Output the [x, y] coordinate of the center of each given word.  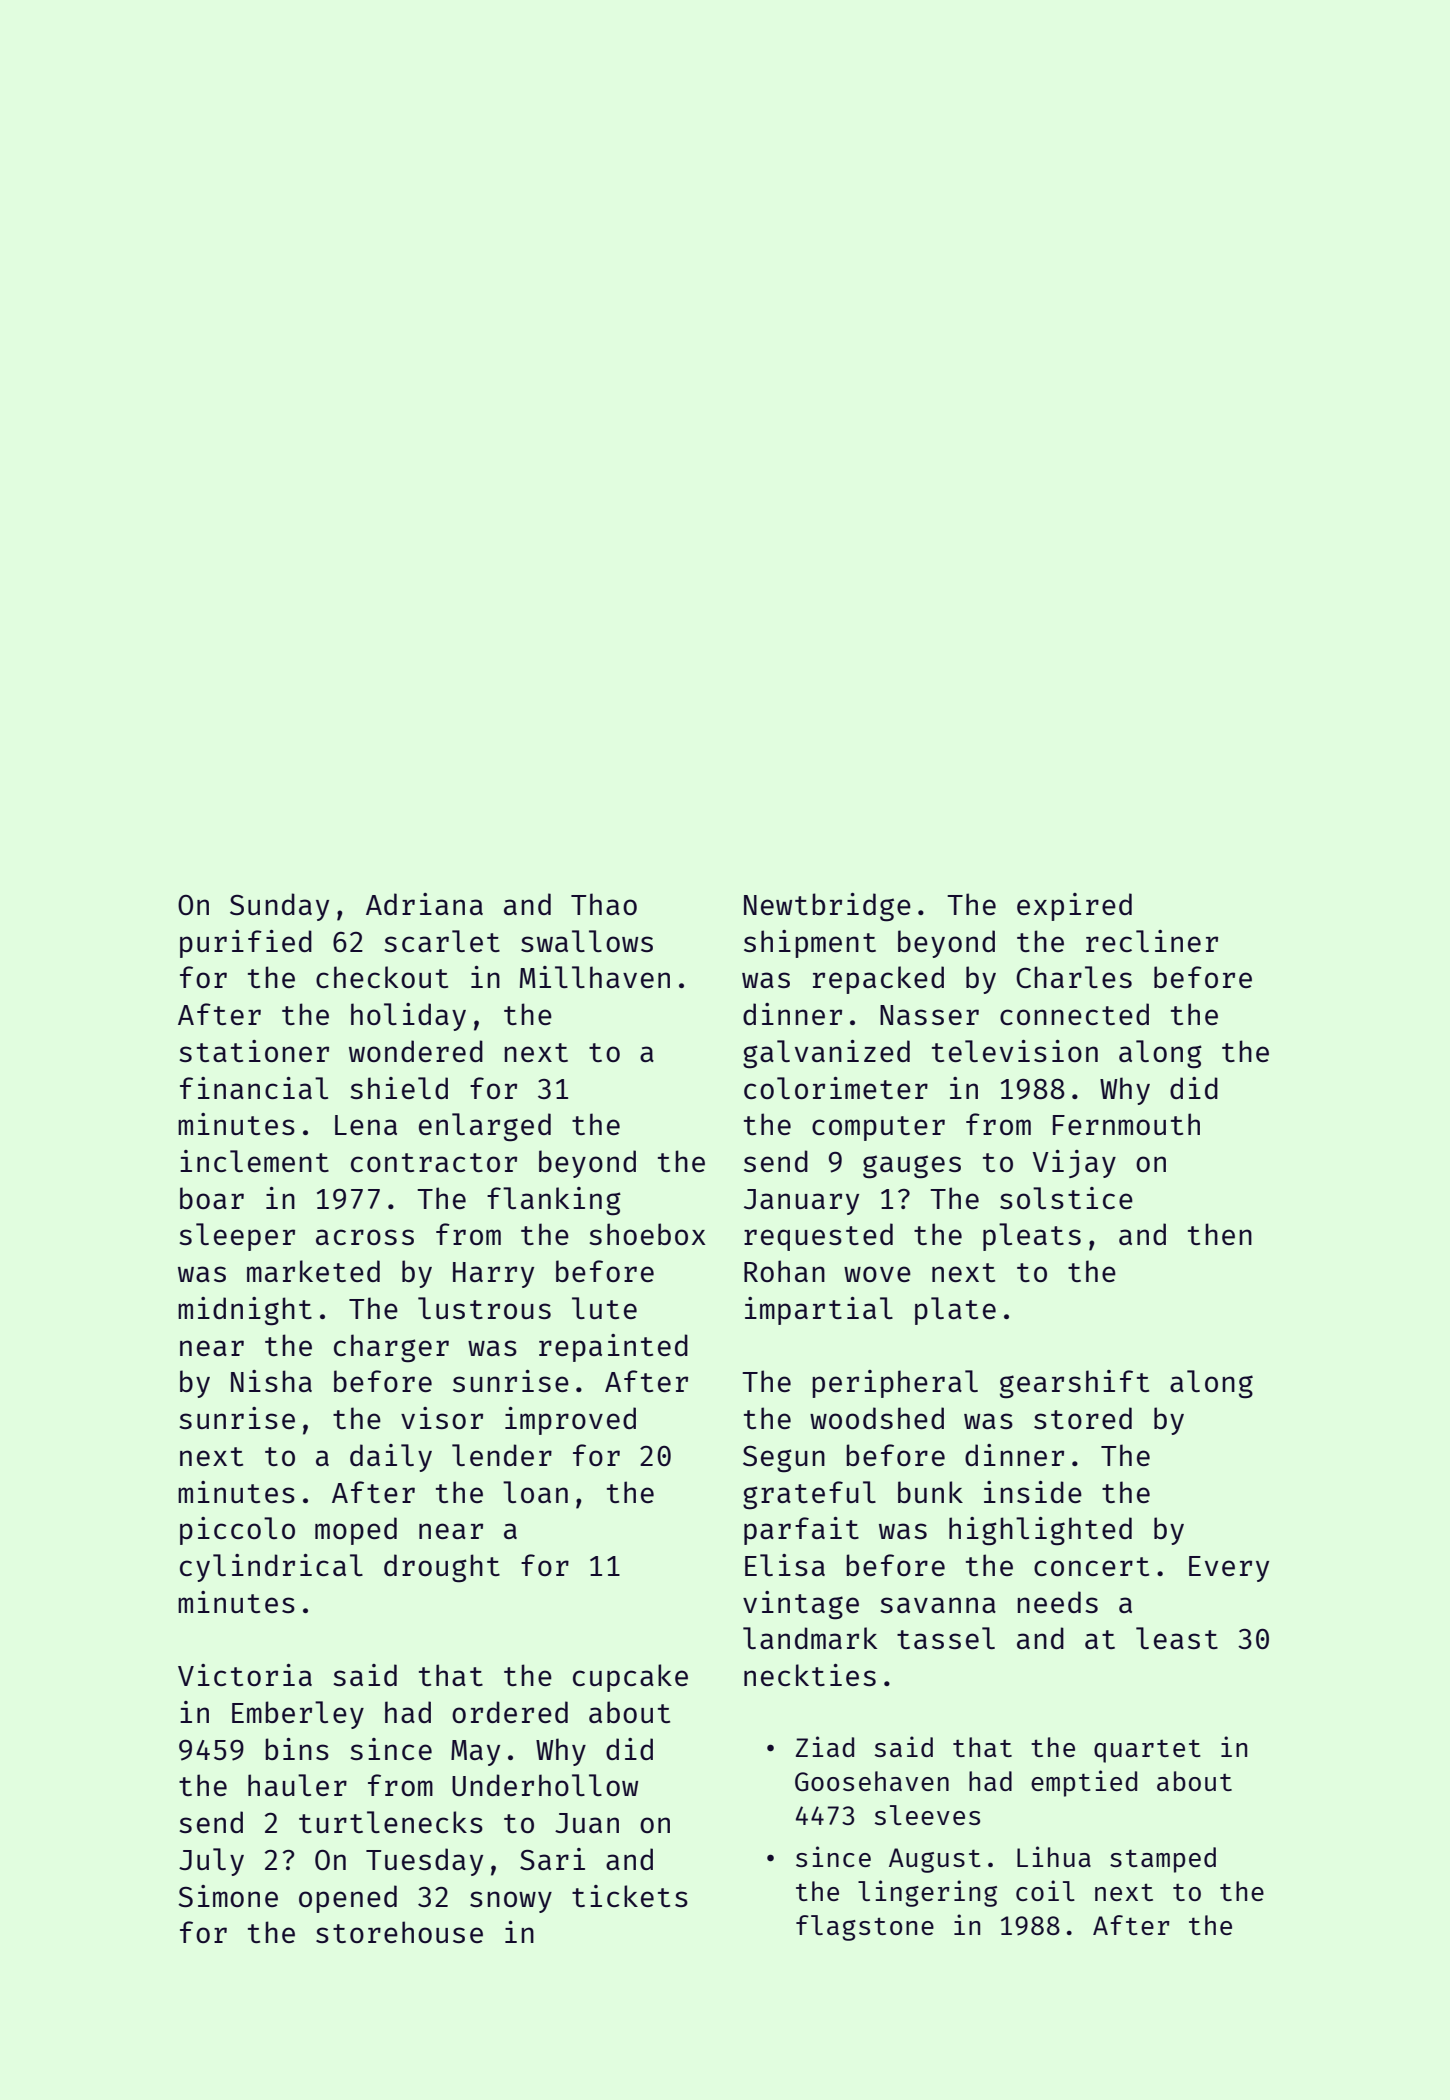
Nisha [271, 1381]
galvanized [826, 1054]
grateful [809, 1495]
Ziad [825, 1746]
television [1015, 1051]
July [211, 1862]
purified [246, 944]
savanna [938, 1605]
